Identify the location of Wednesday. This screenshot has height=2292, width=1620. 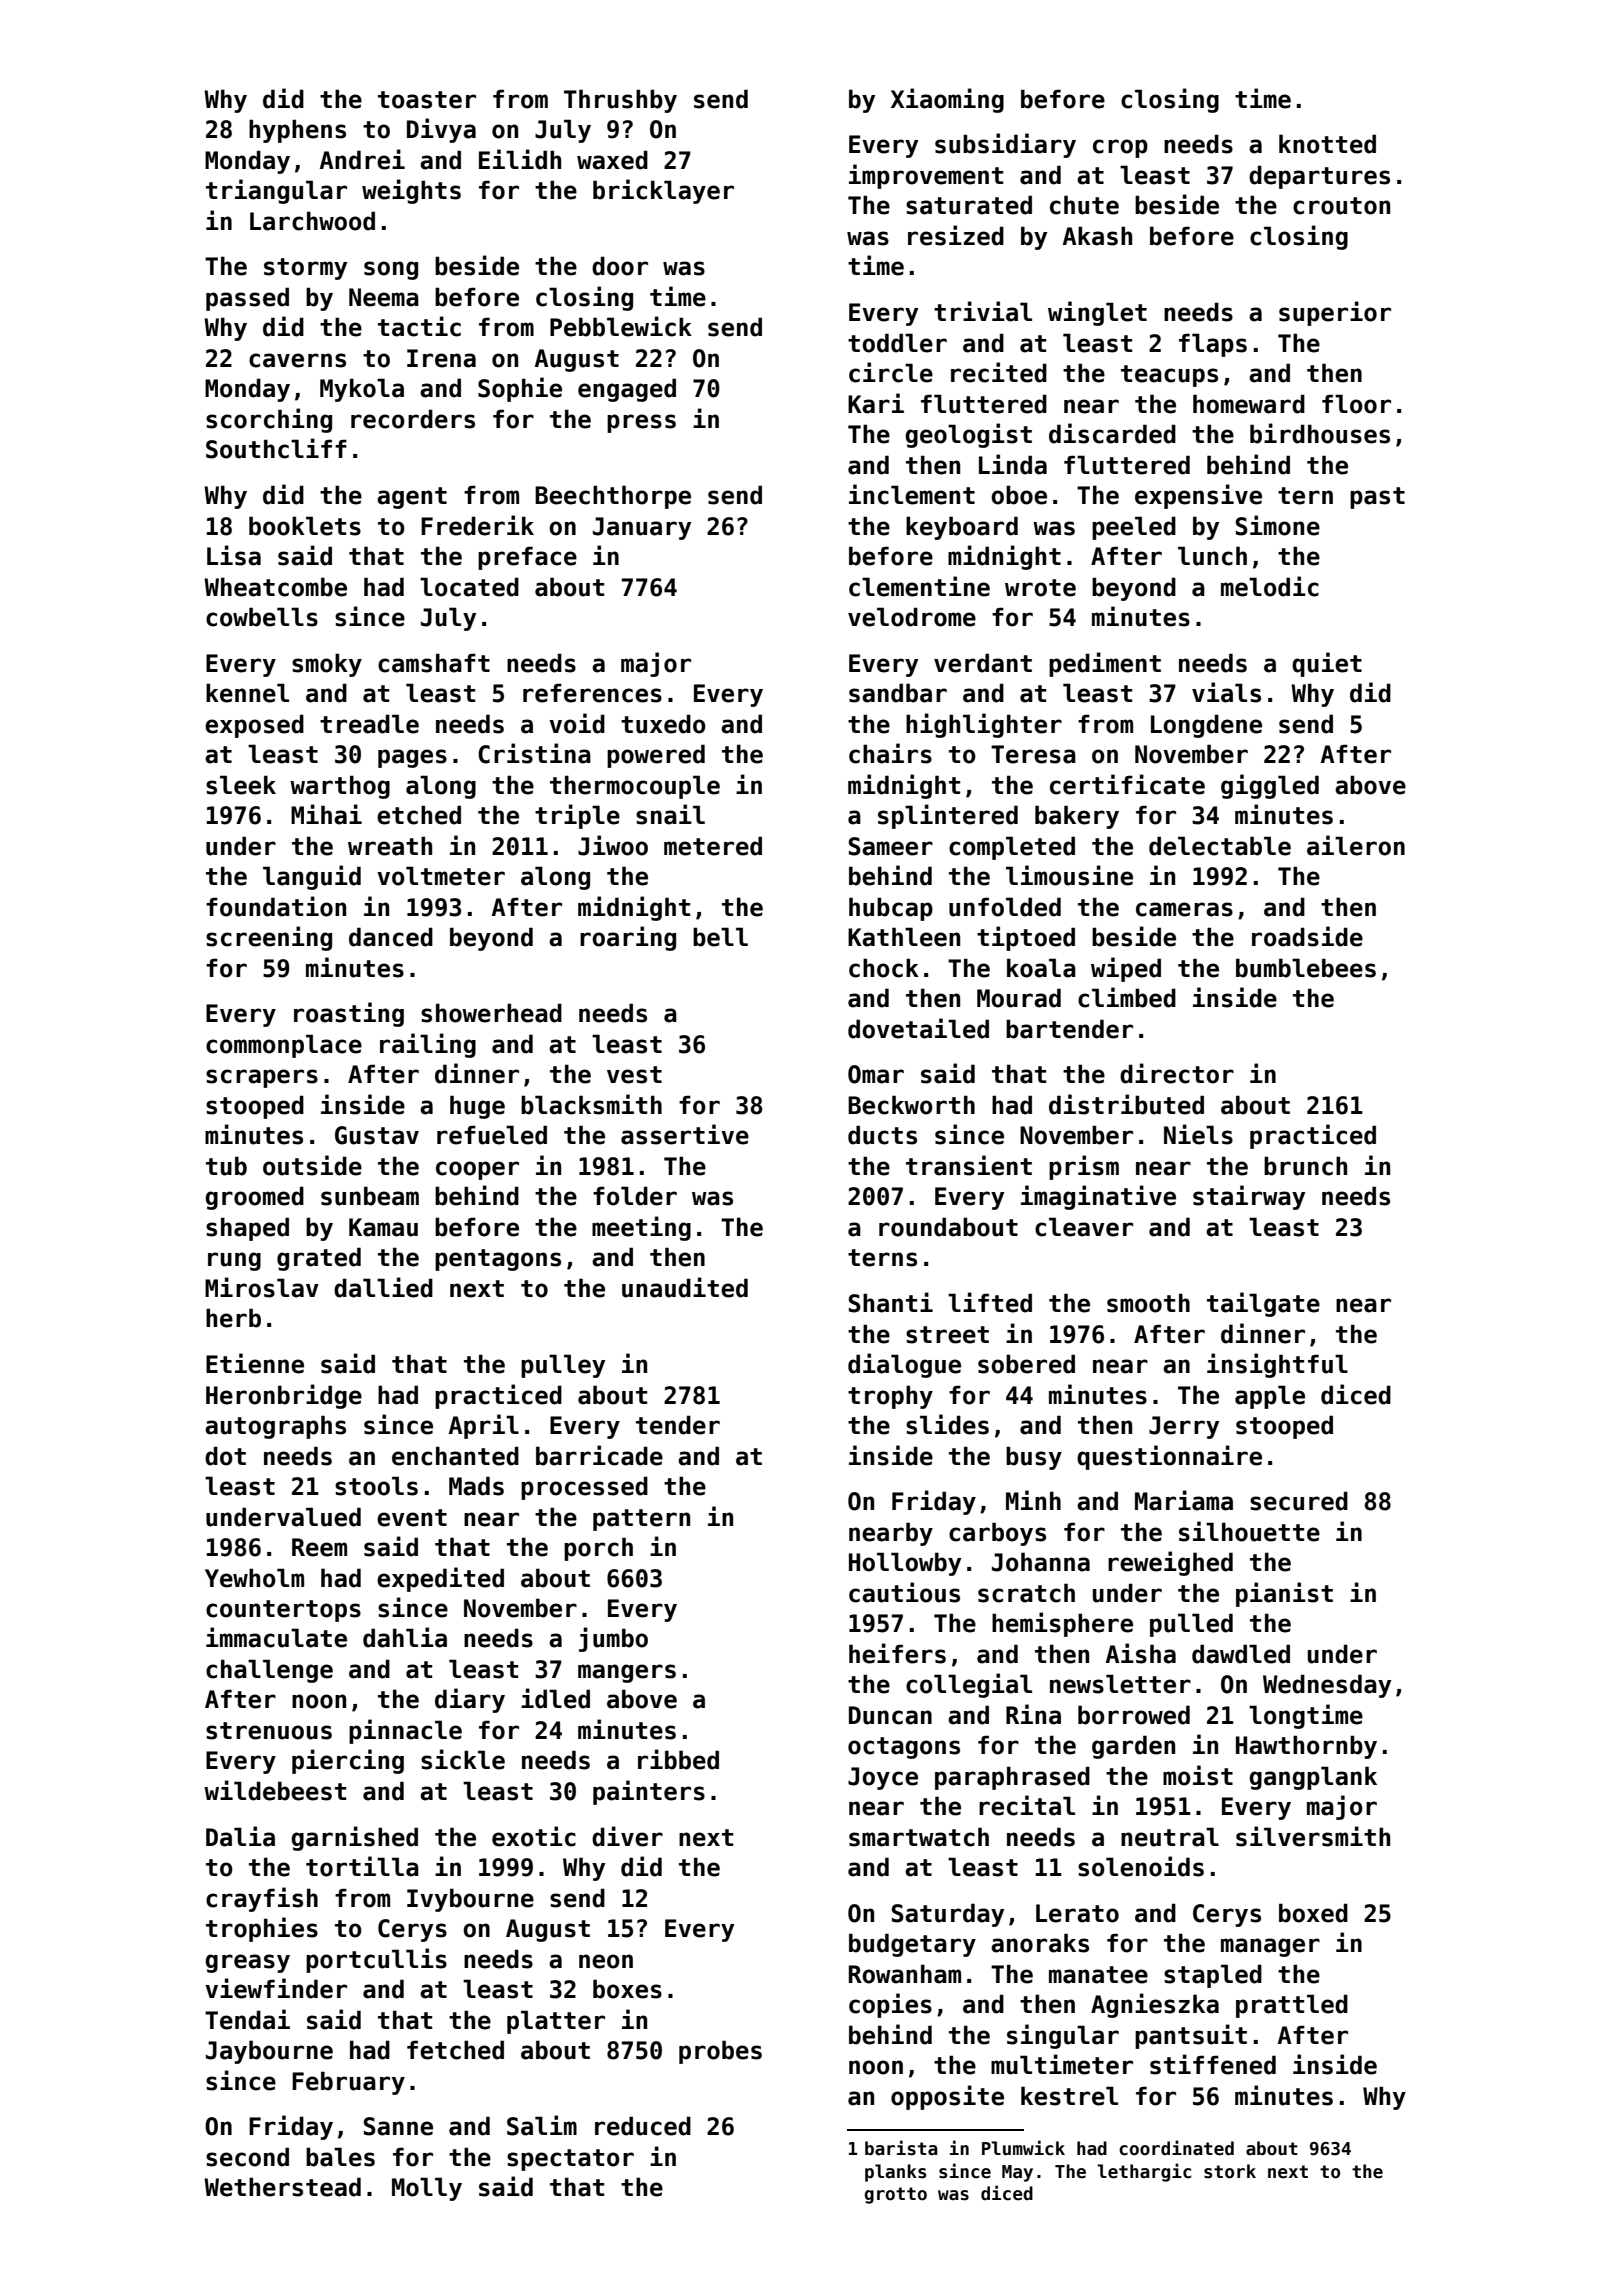
(1327, 1686).
